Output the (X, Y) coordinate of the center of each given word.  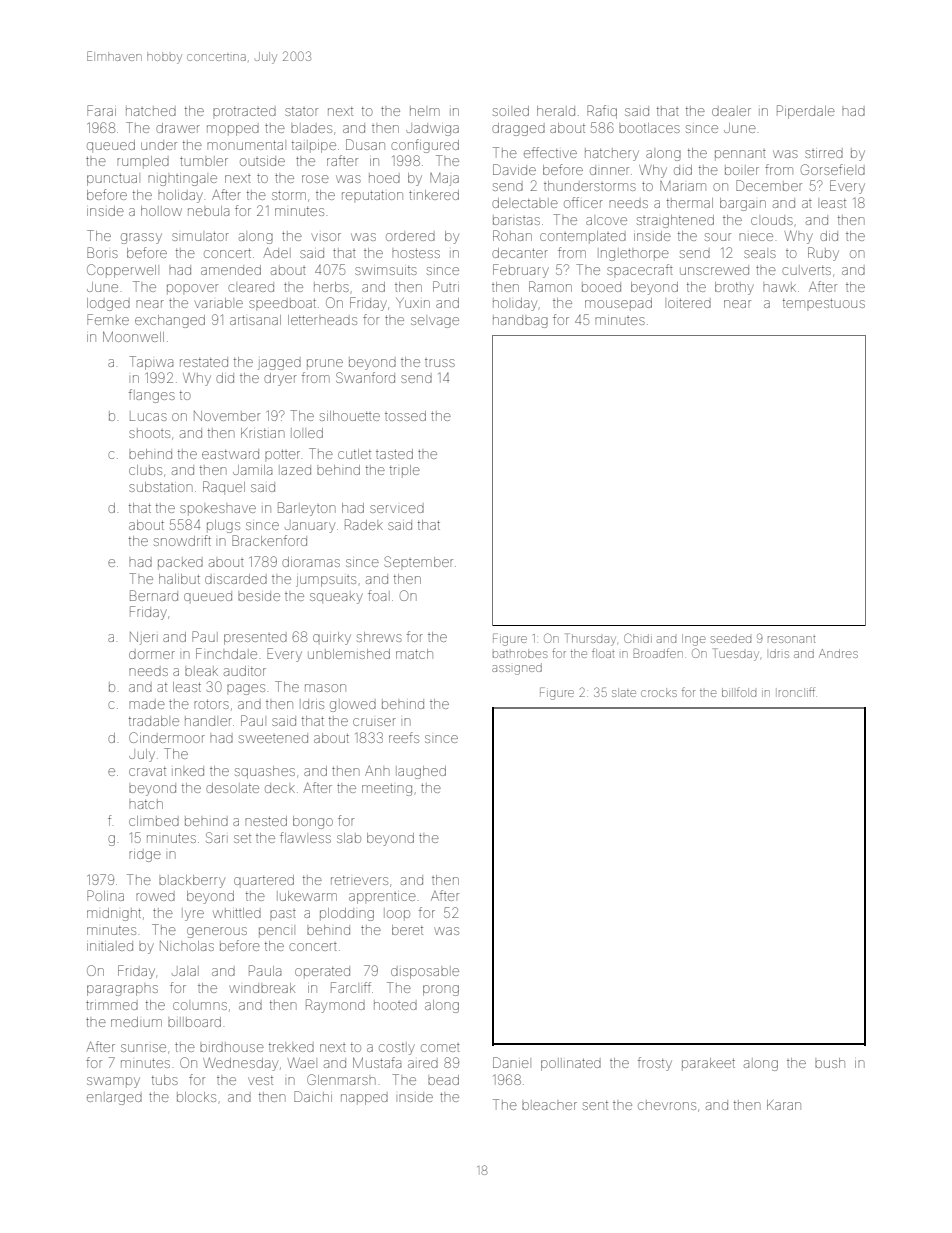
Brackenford (269, 540)
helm (425, 111)
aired (423, 1064)
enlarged (114, 1098)
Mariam (683, 186)
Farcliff (351, 987)
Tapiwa (151, 363)
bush (830, 1063)
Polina (105, 895)
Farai (101, 110)
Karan (784, 1105)
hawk (779, 287)
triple (405, 471)
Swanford (365, 377)
